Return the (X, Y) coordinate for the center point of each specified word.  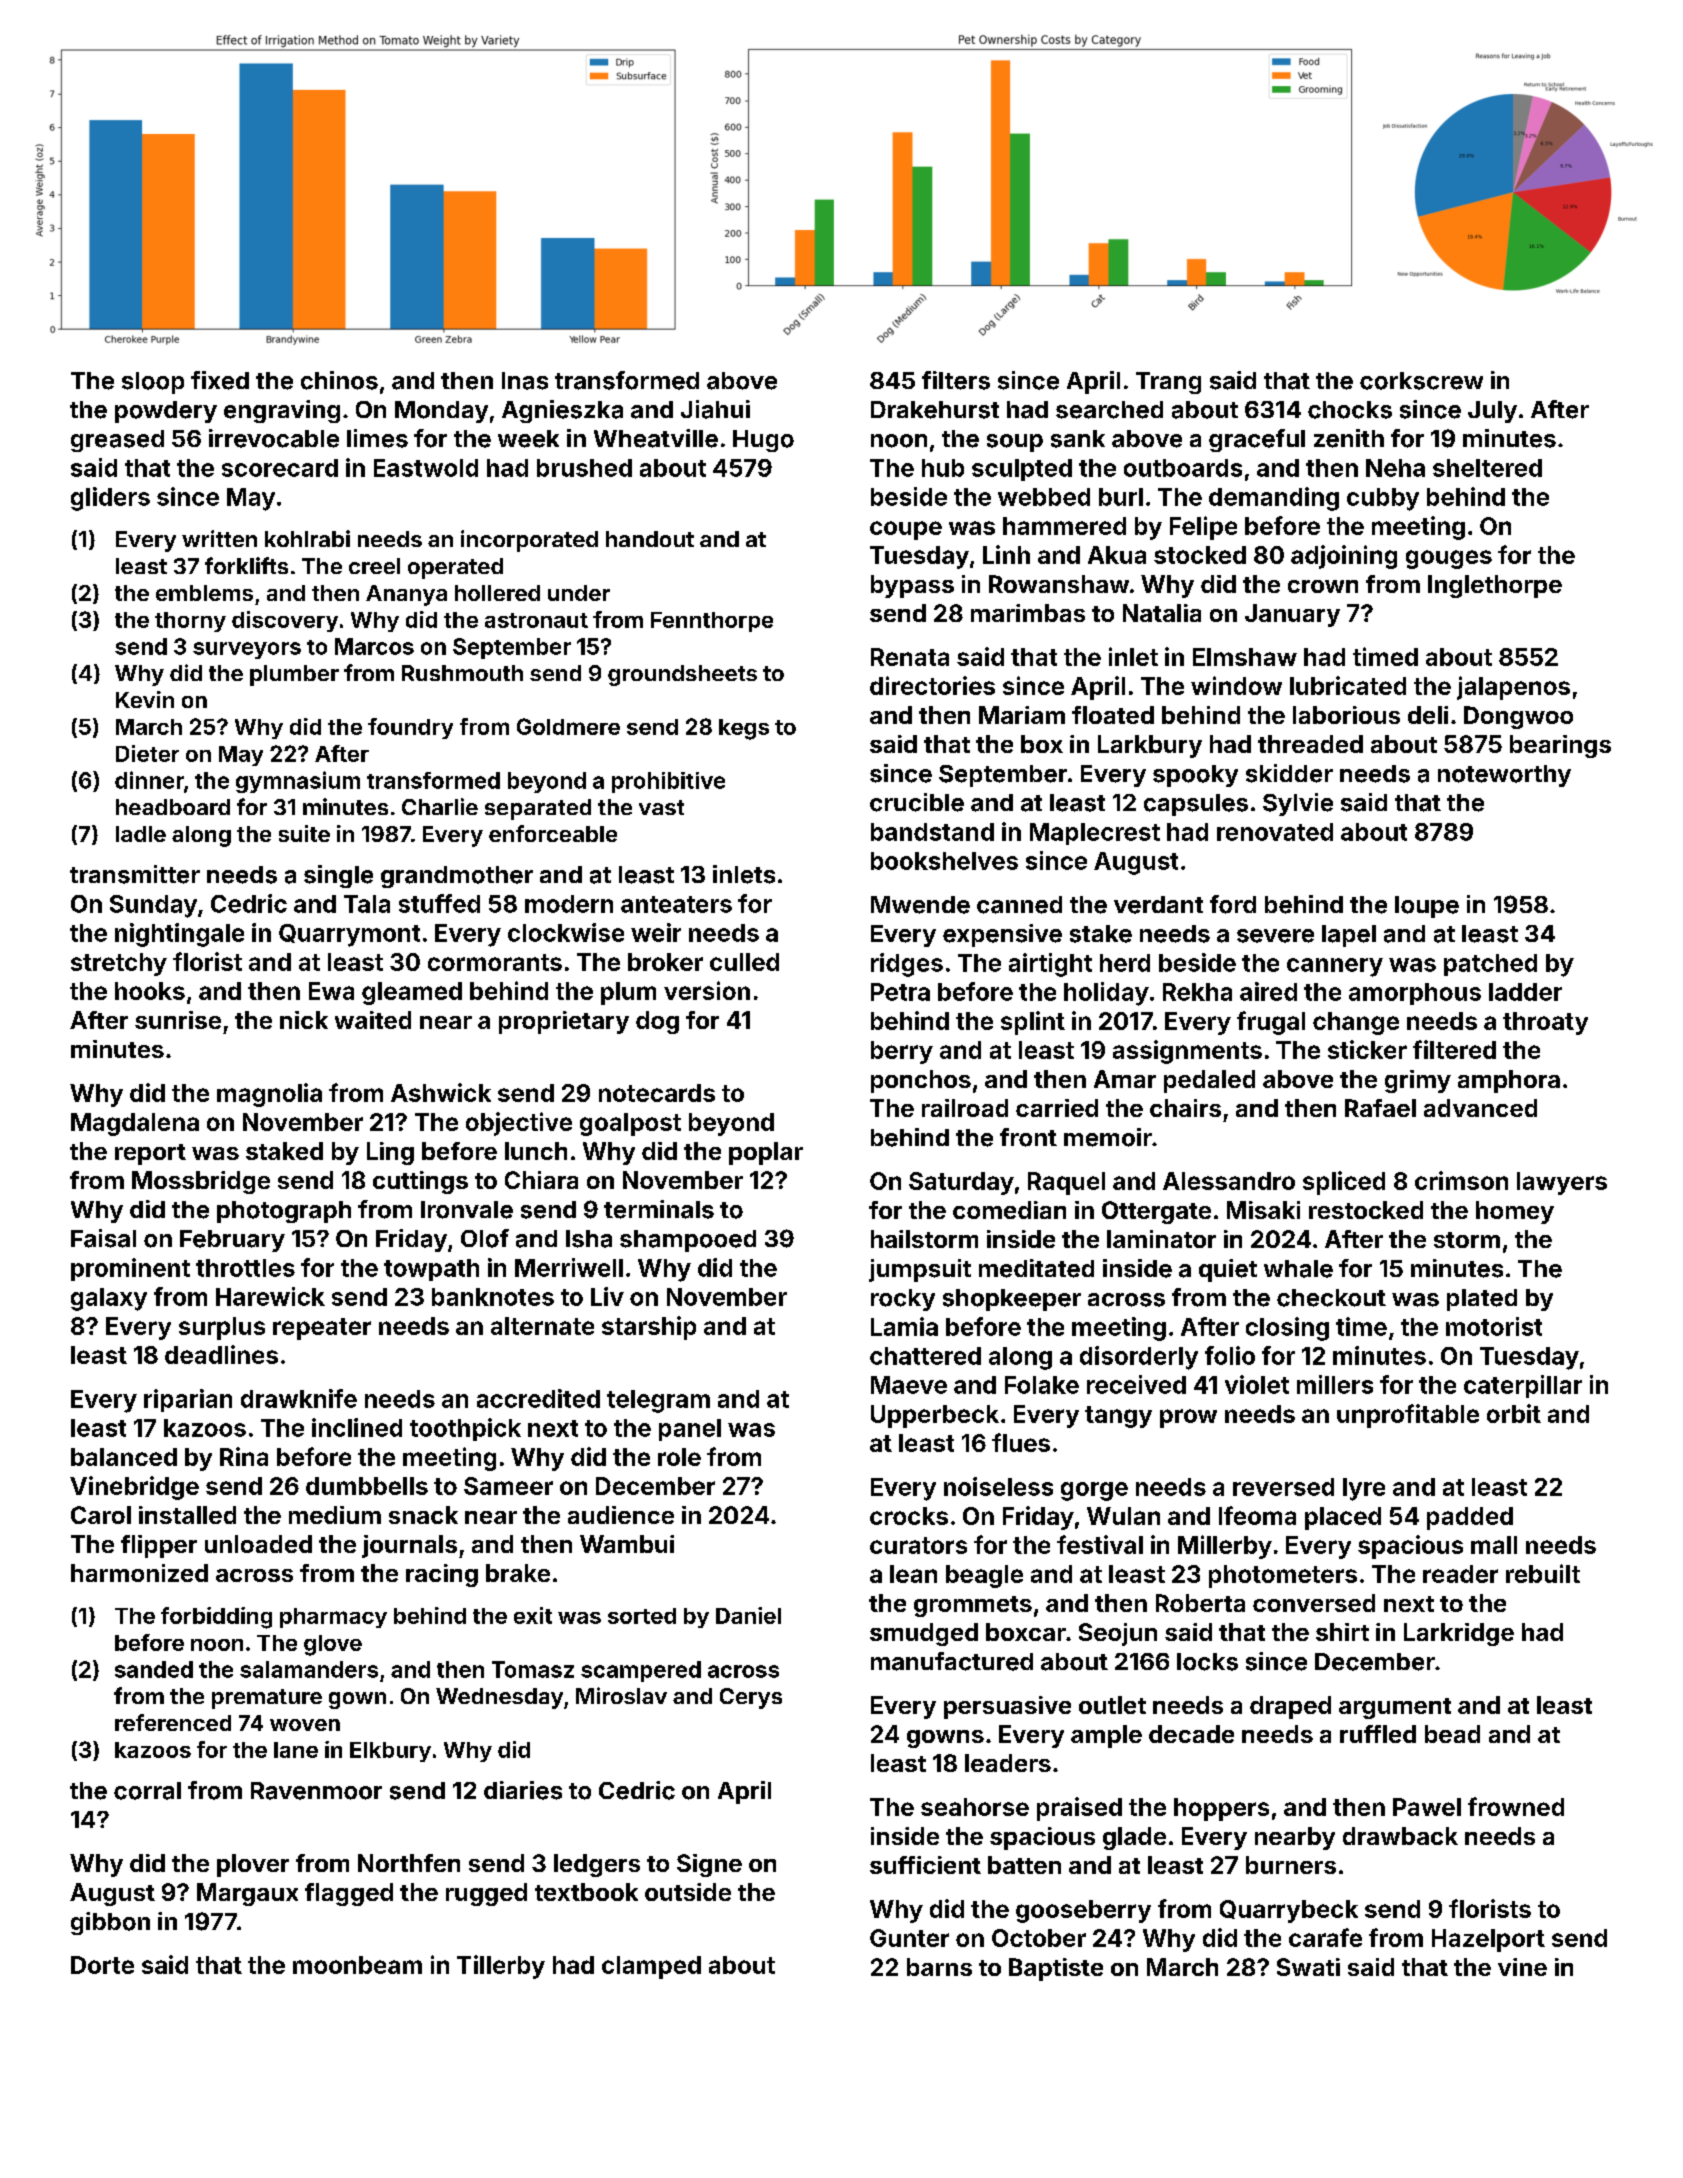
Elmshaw (1245, 657)
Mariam (1022, 715)
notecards (657, 1093)
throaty (1545, 1023)
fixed (220, 380)
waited (373, 1020)
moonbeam (357, 1965)
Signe (709, 1865)
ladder (1525, 992)
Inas (525, 381)
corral (147, 1791)
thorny (190, 622)
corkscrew (1421, 381)
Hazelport (1488, 1940)
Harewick (270, 1296)
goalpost (630, 1124)
